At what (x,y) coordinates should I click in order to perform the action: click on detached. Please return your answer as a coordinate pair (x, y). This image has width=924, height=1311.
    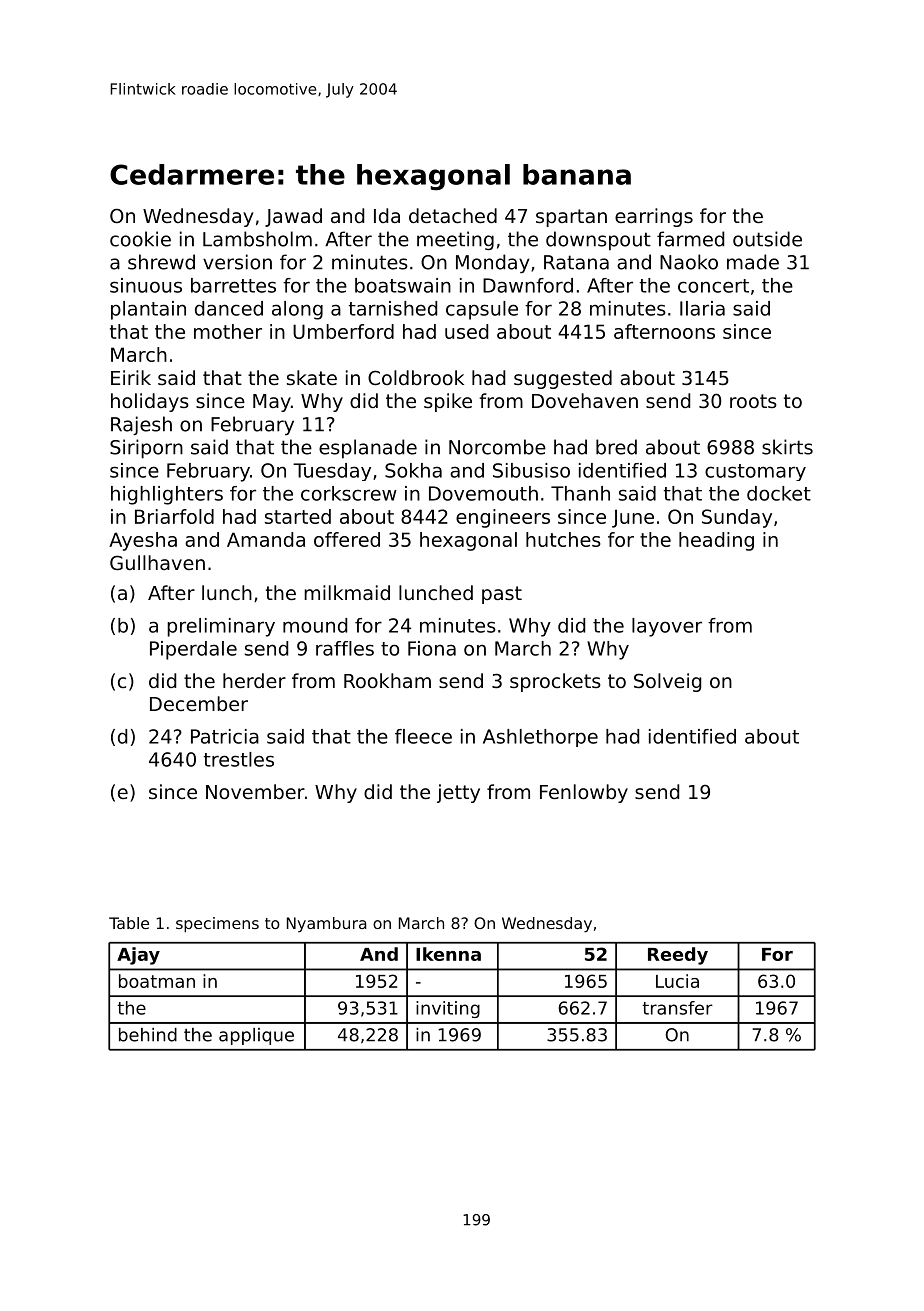
    Looking at the image, I should click on (453, 215).
